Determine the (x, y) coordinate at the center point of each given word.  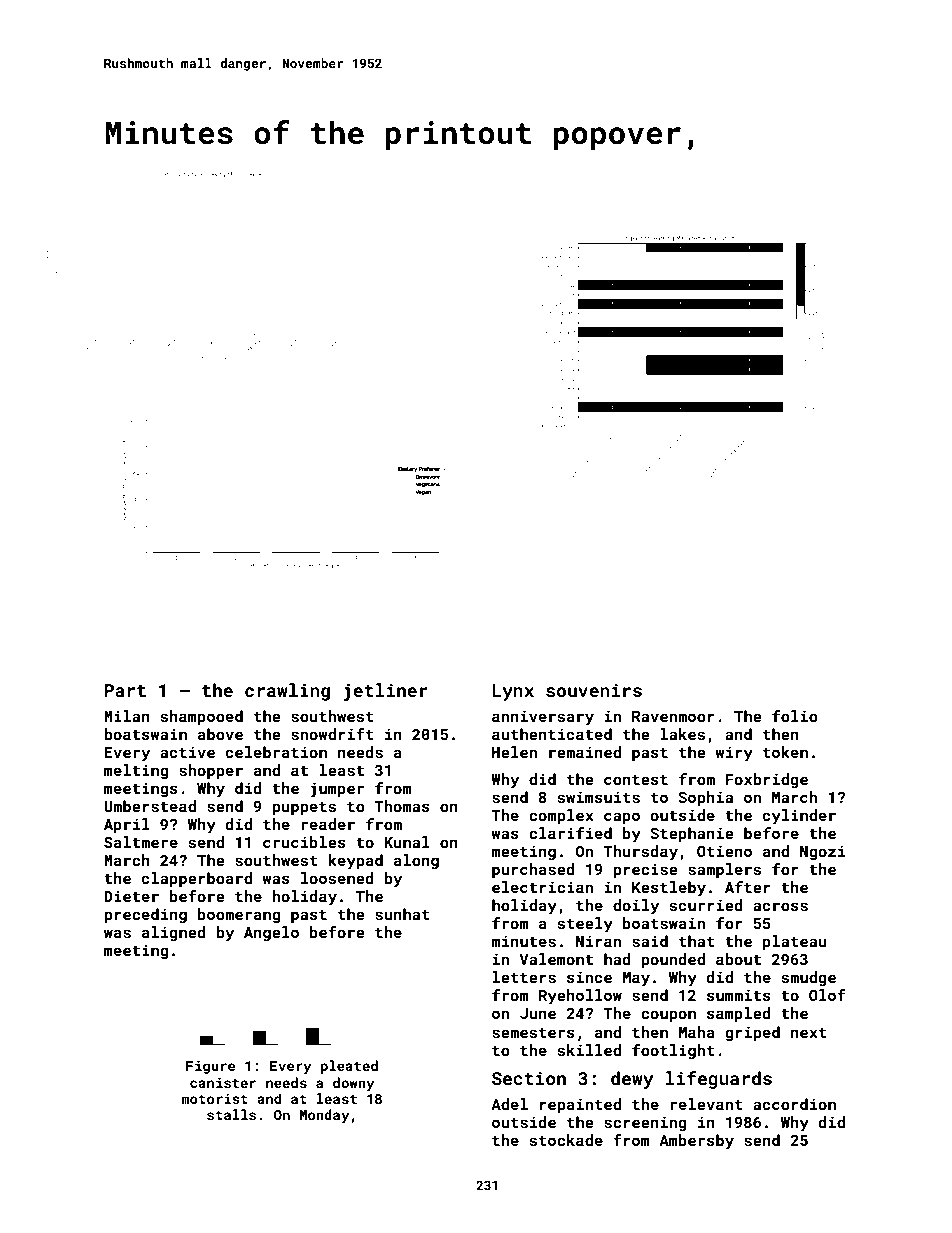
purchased (533, 870)
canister (223, 1082)
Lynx (513, 692)
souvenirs (594, 690)
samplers (724, 870)
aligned (174, 933)
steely (585, 925)
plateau (795, 942)
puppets (304, 808)
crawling (287, 692)
